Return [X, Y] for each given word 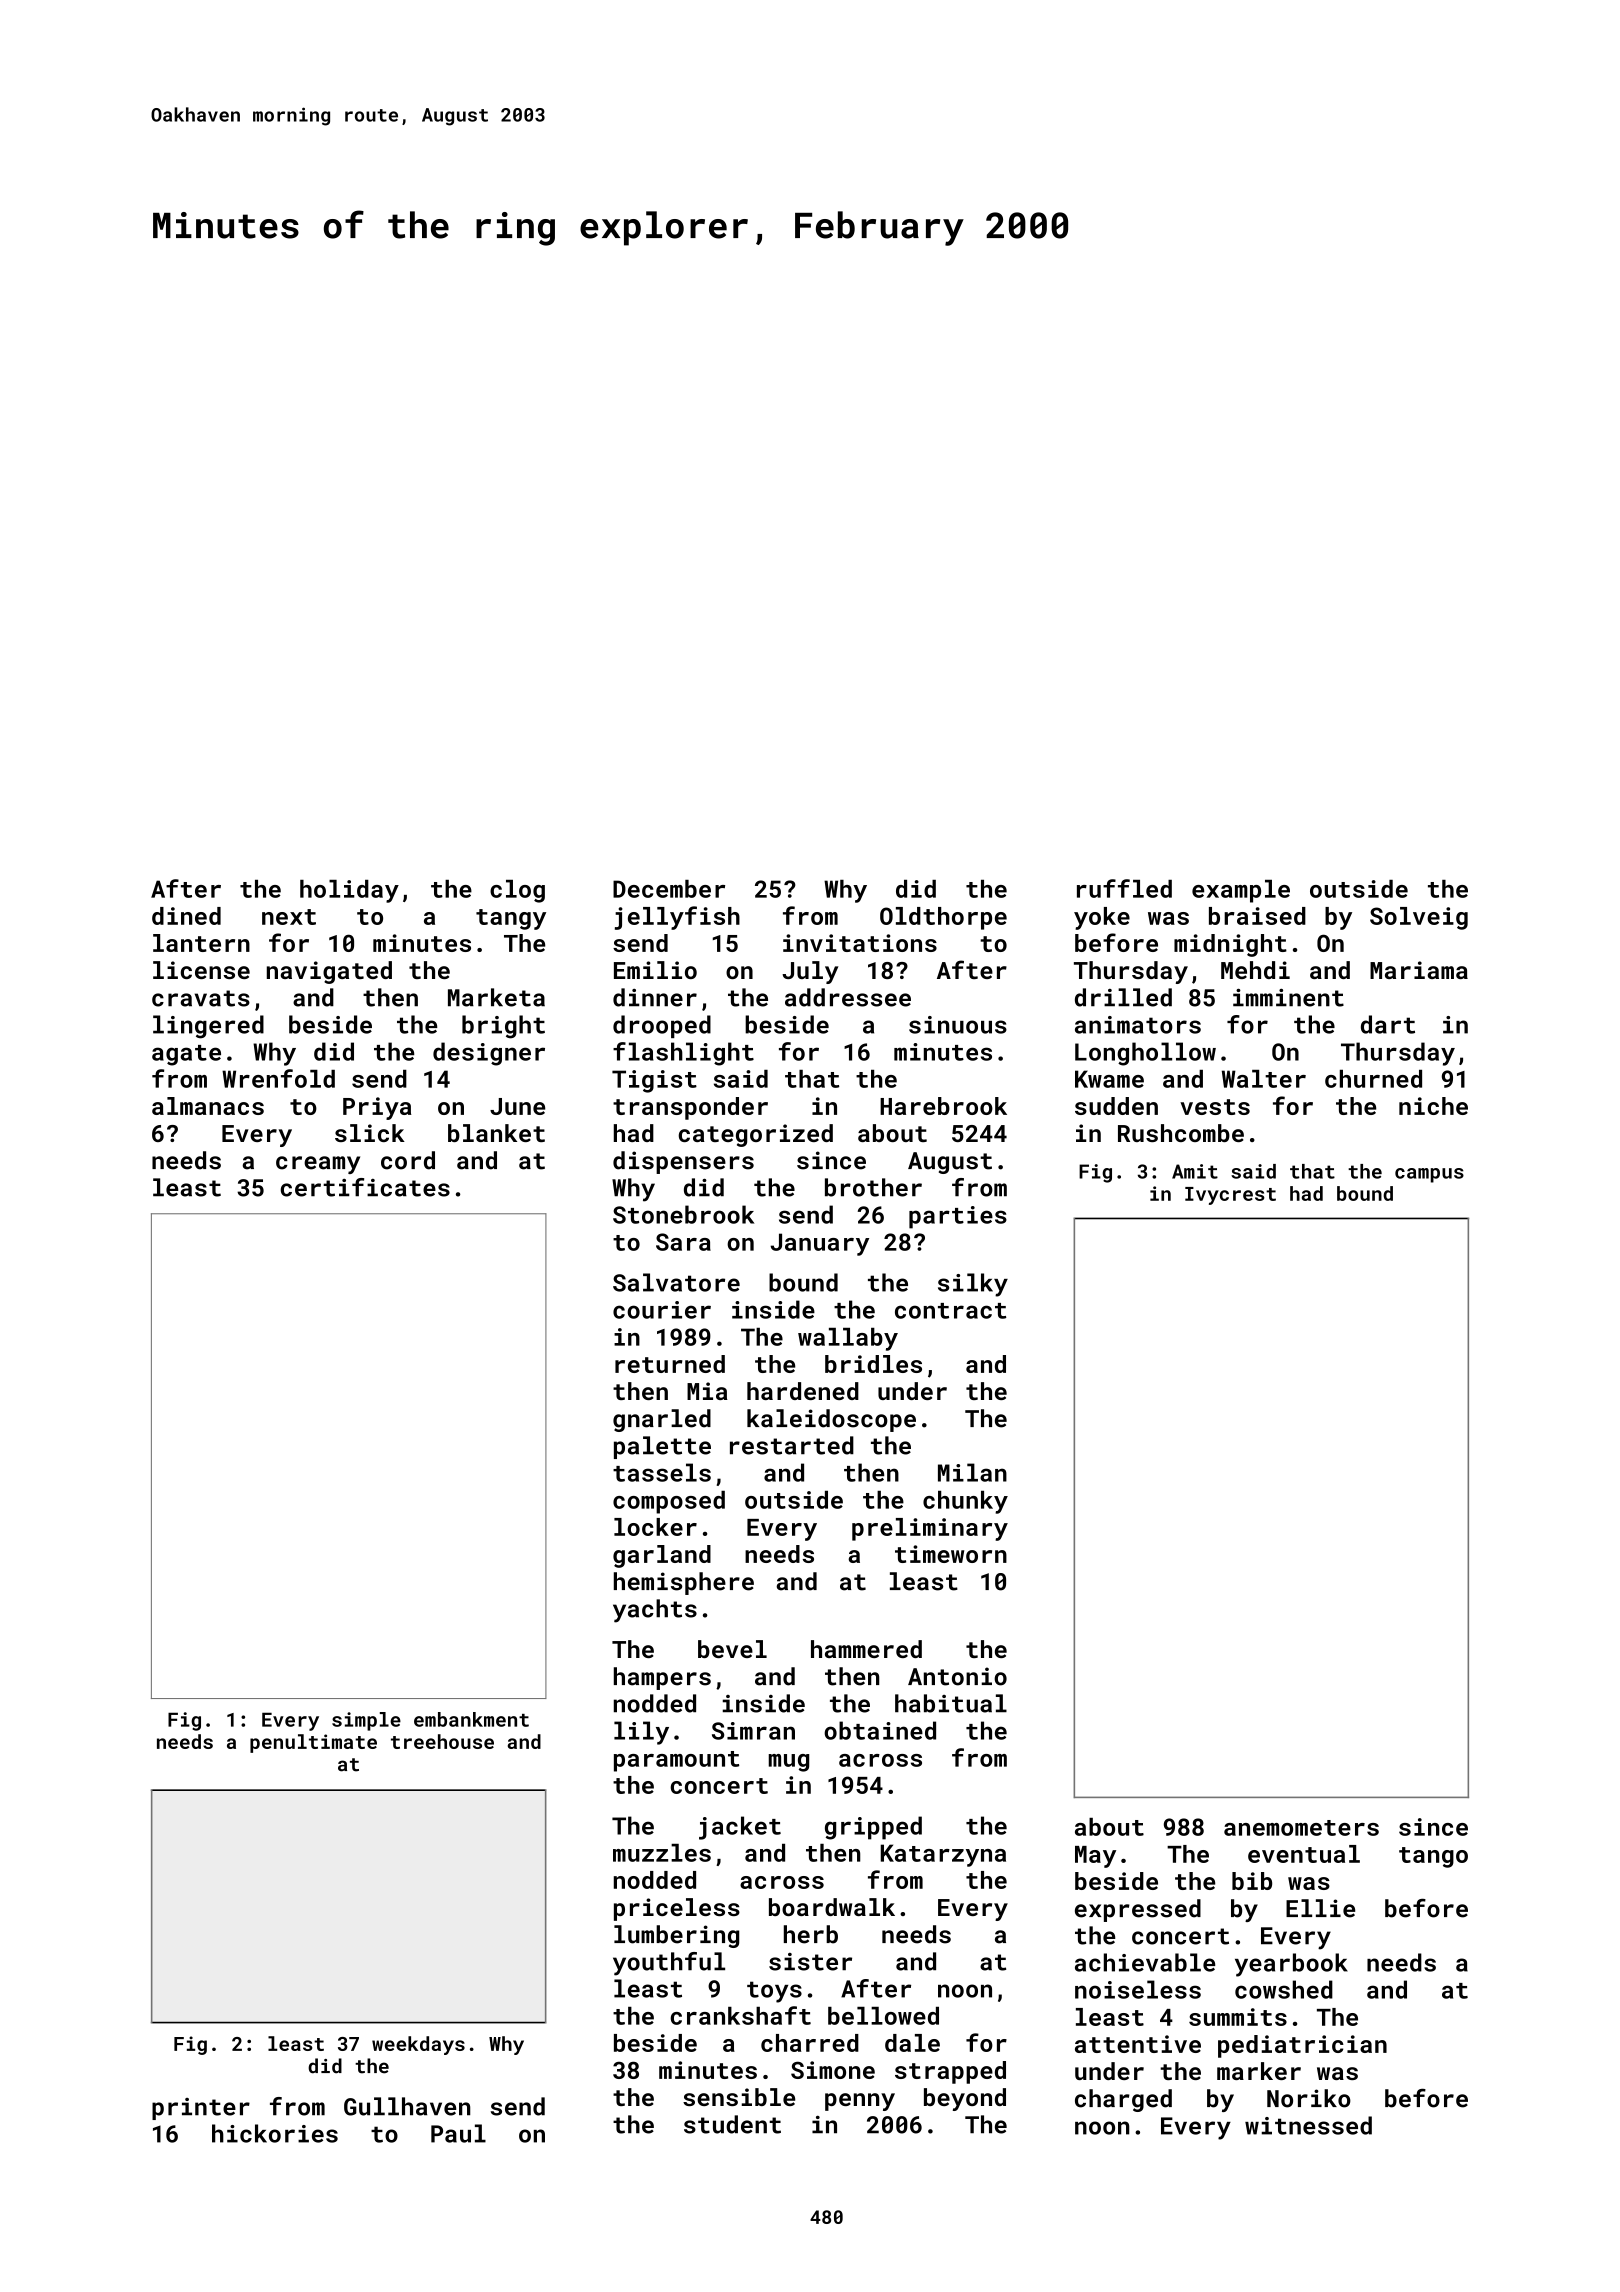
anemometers [1301, 1828]
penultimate [313, 1743]
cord [408, 1160]
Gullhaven [407, 2106]
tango [1433, 1857]
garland [662, 1556]
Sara [683, 1242]
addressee [848, 997]
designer [489, 1054]
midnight [1230, 945]
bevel [732, 1649]
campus [1429, 1175]
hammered [866, 1649]
